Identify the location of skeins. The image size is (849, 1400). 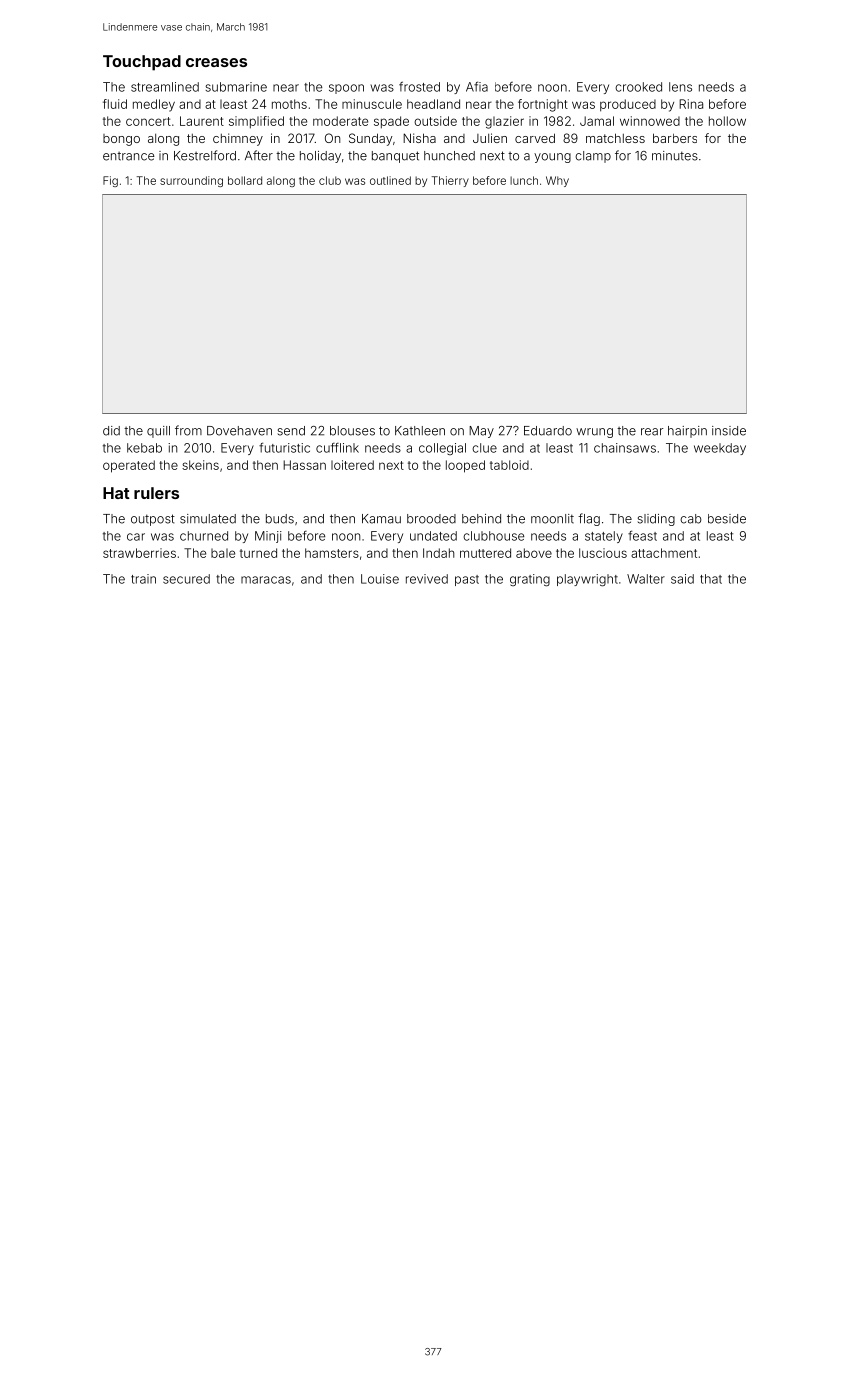
(200, 465).
